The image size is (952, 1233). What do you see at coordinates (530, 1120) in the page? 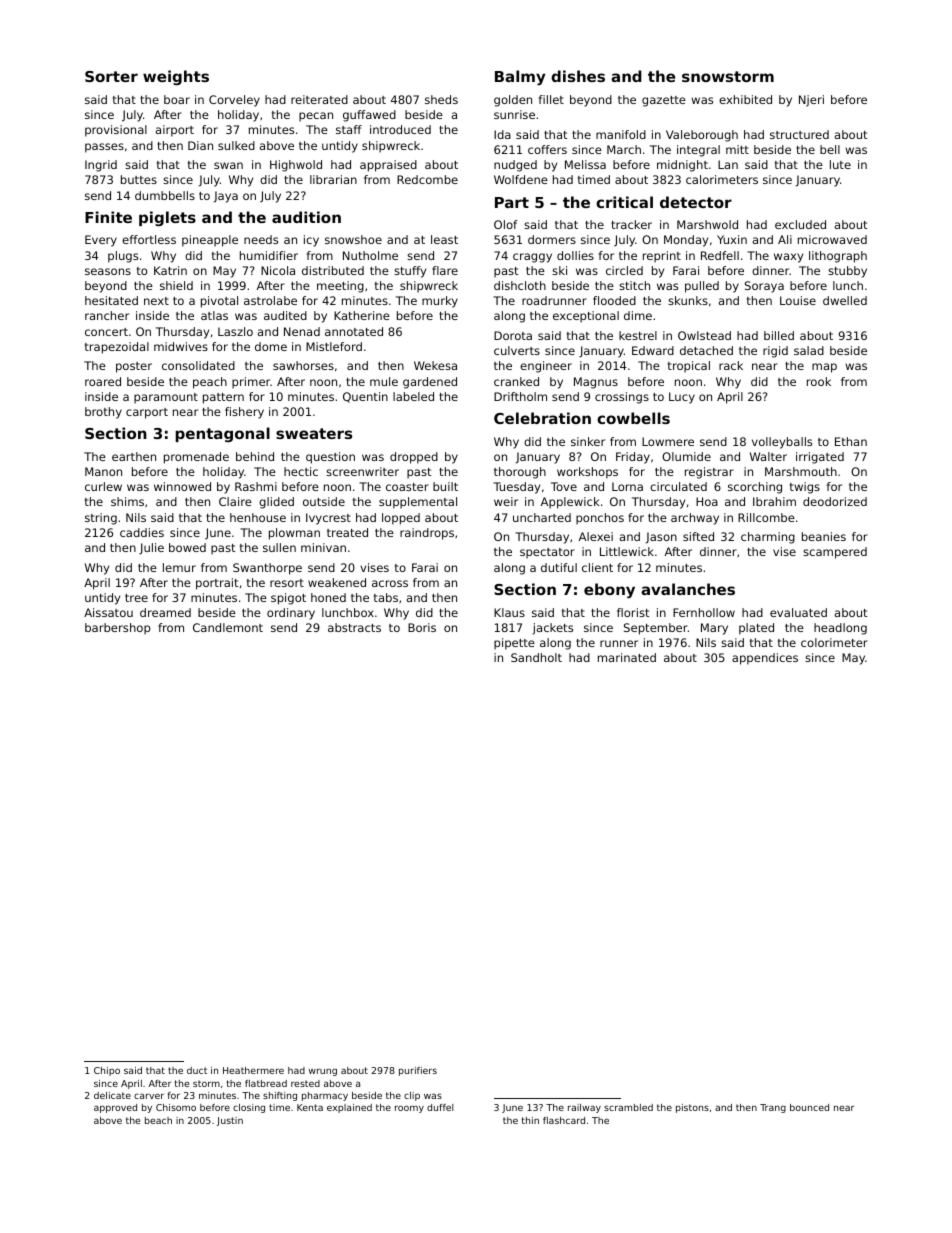
I see `thin` at bounding box center [530, 1120].
